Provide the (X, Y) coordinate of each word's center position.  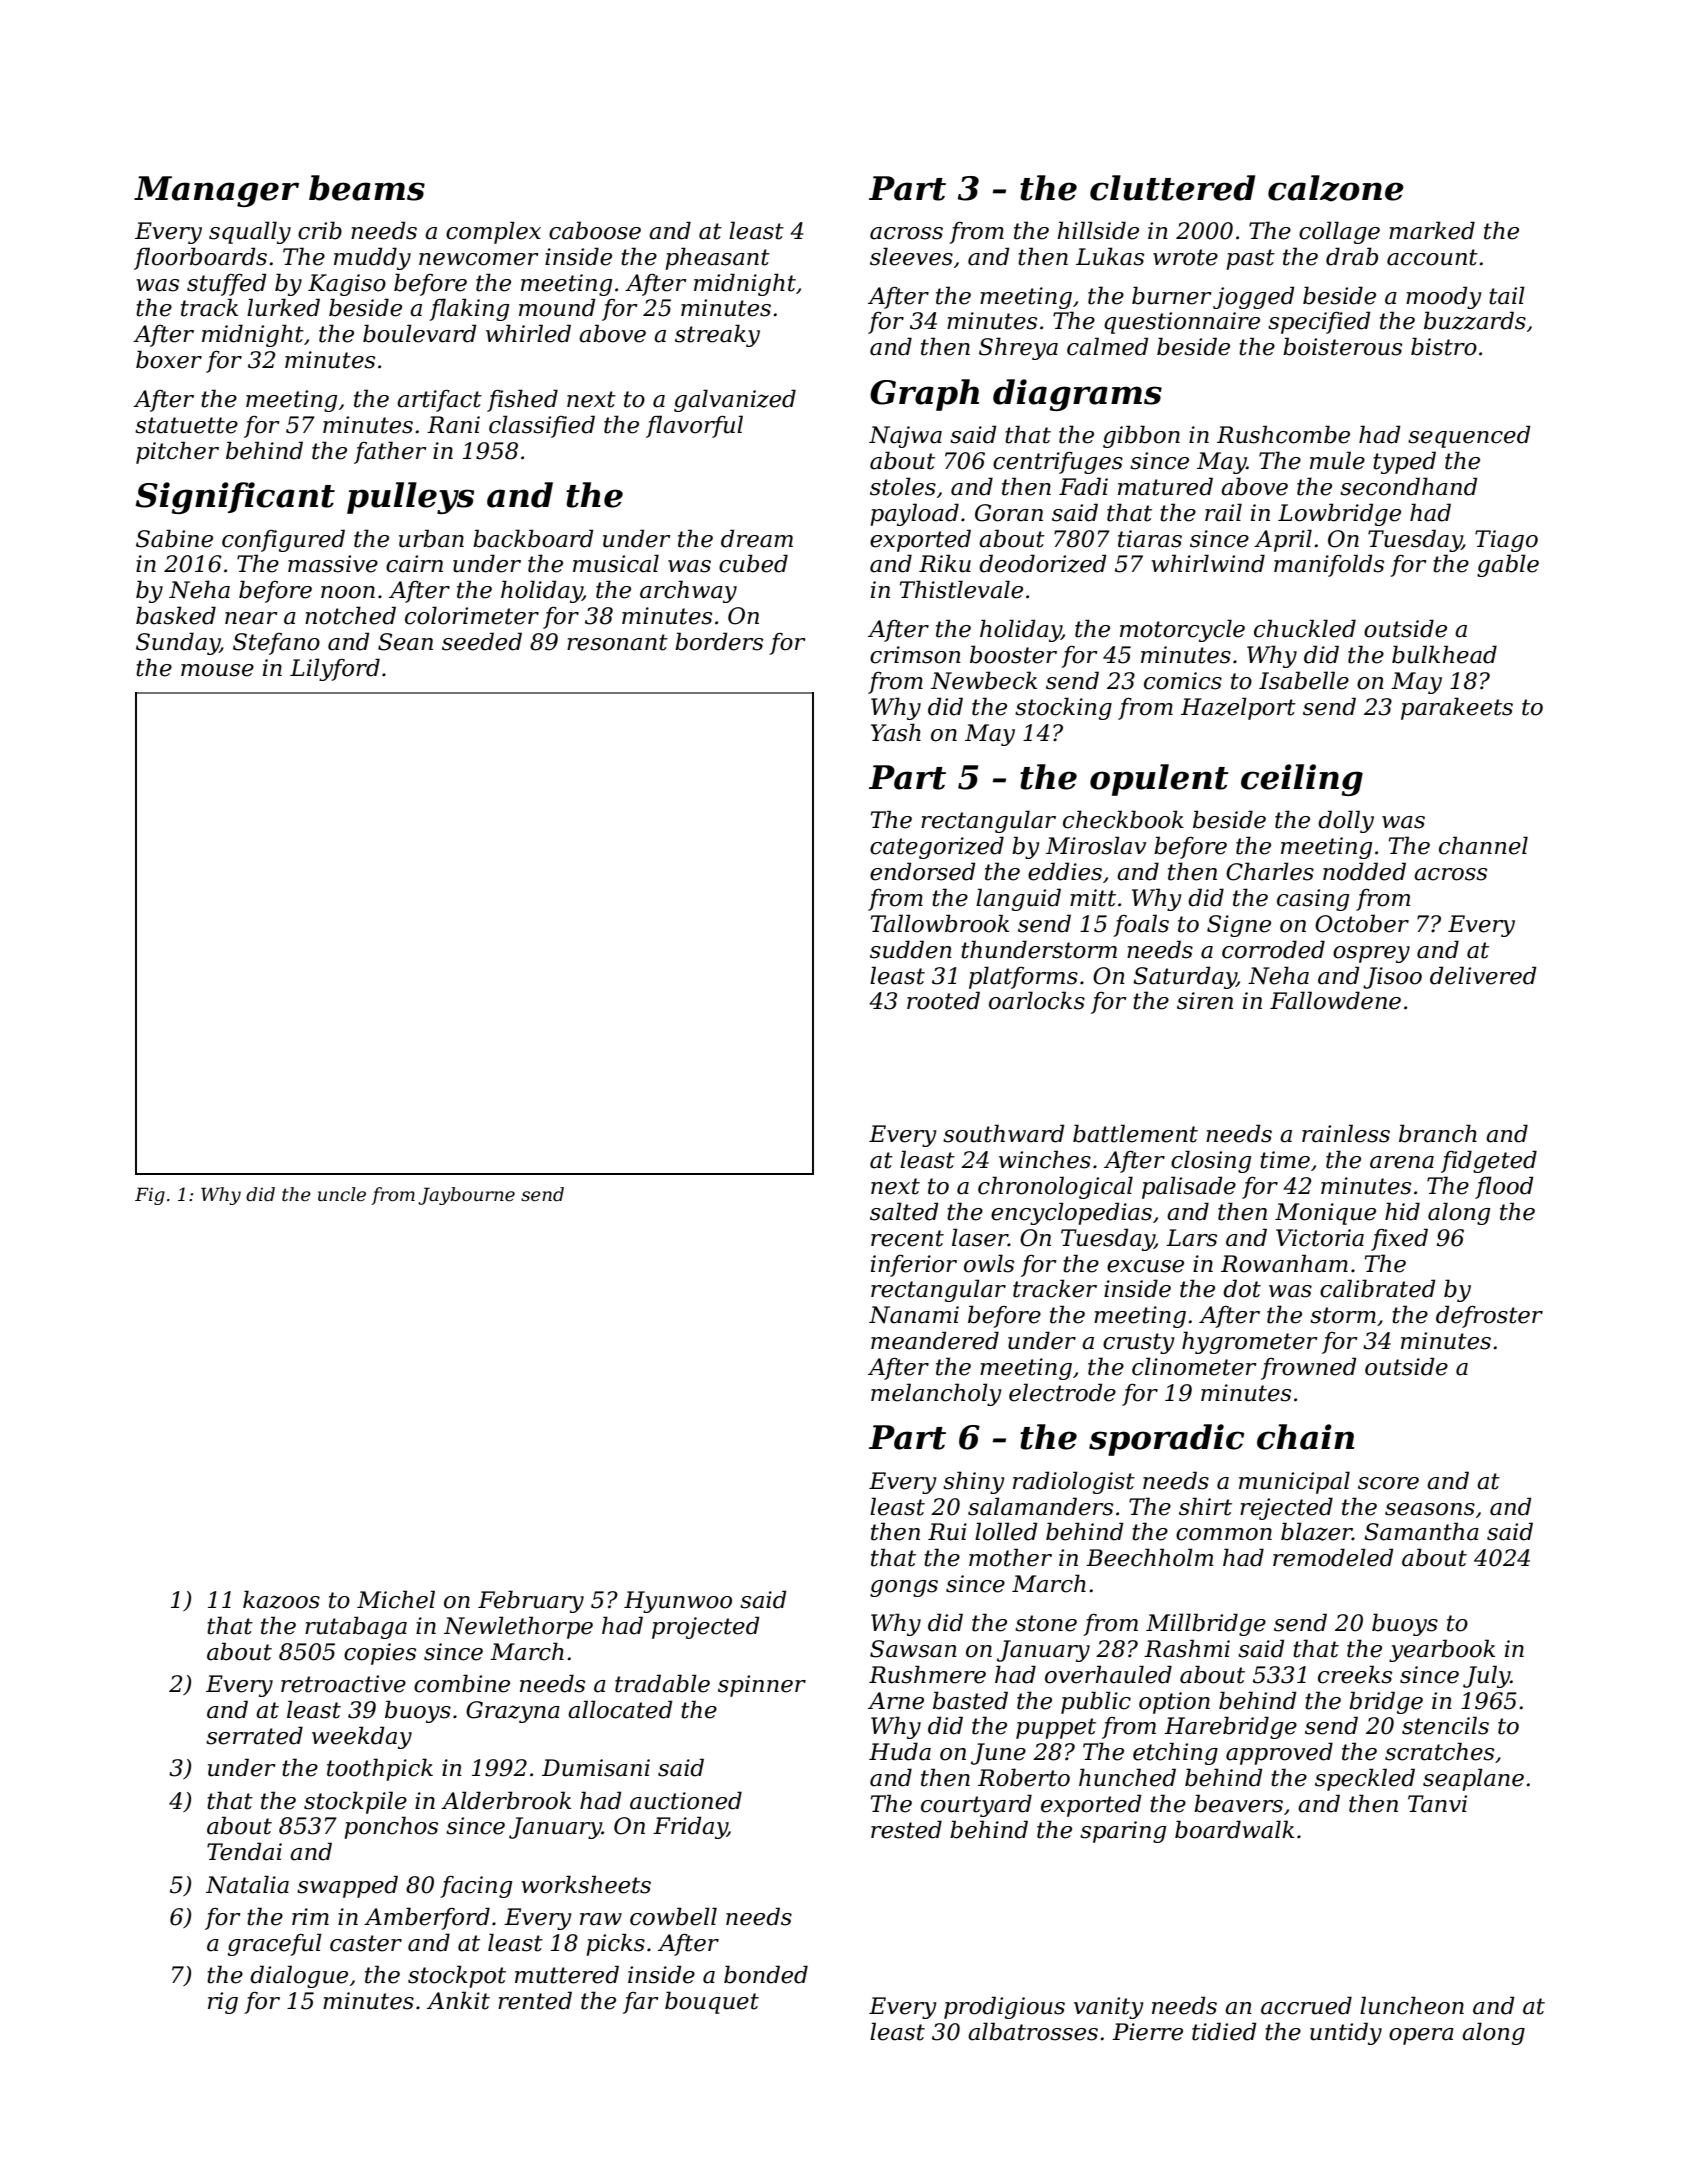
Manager (216, 191)
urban (431, 538)
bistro (1444, 346)
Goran (1009, 513)
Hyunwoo (678, 1602)
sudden (911, 949)
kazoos (281, 1599)
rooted (943, 1000)
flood (1504, 1187)
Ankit (458, 2000)
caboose (595, 230)
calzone (1336, 188)
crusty (1139, 1343)
